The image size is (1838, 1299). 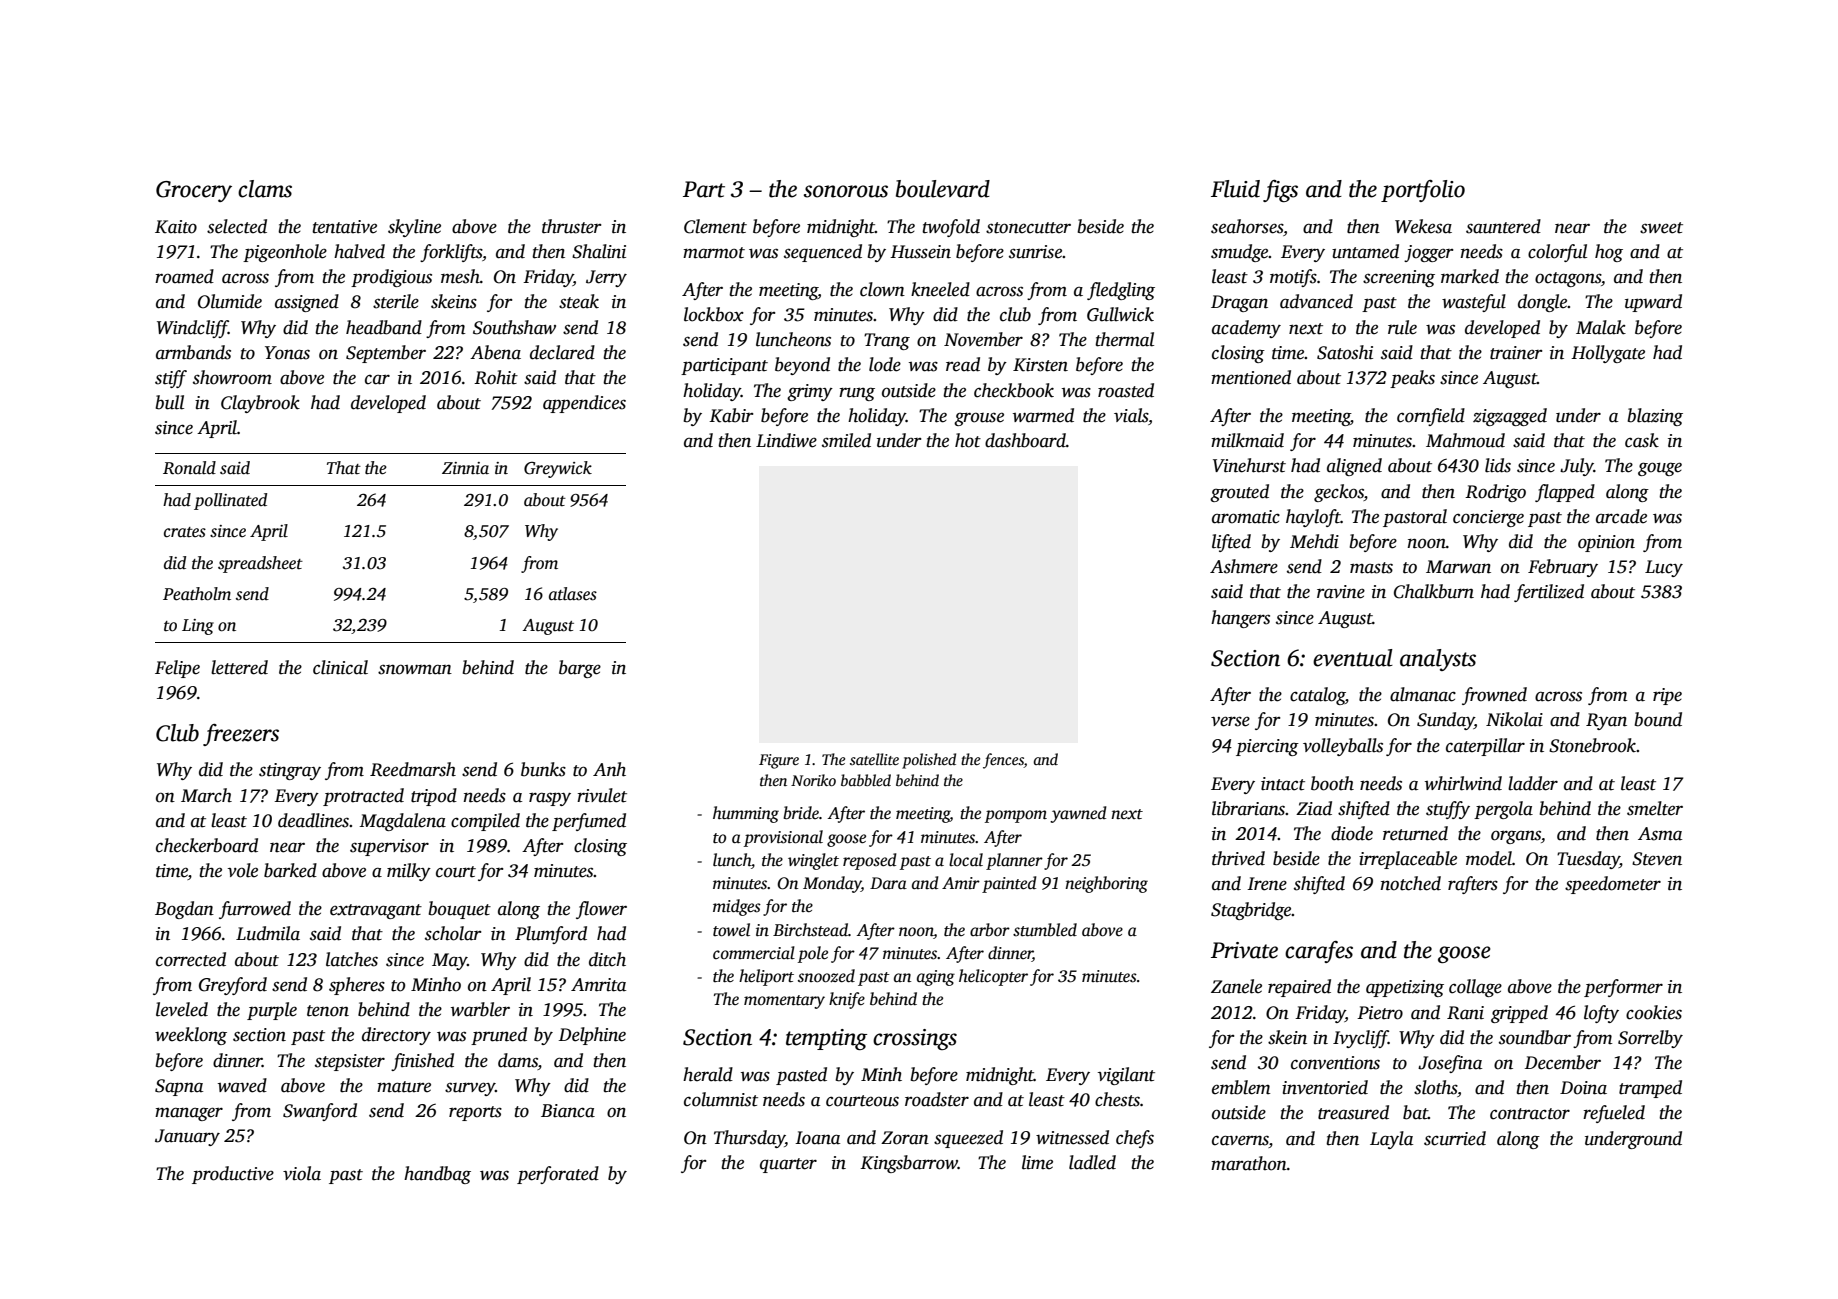 I want to click on Gullwick, so click(x=1120, y=314).
